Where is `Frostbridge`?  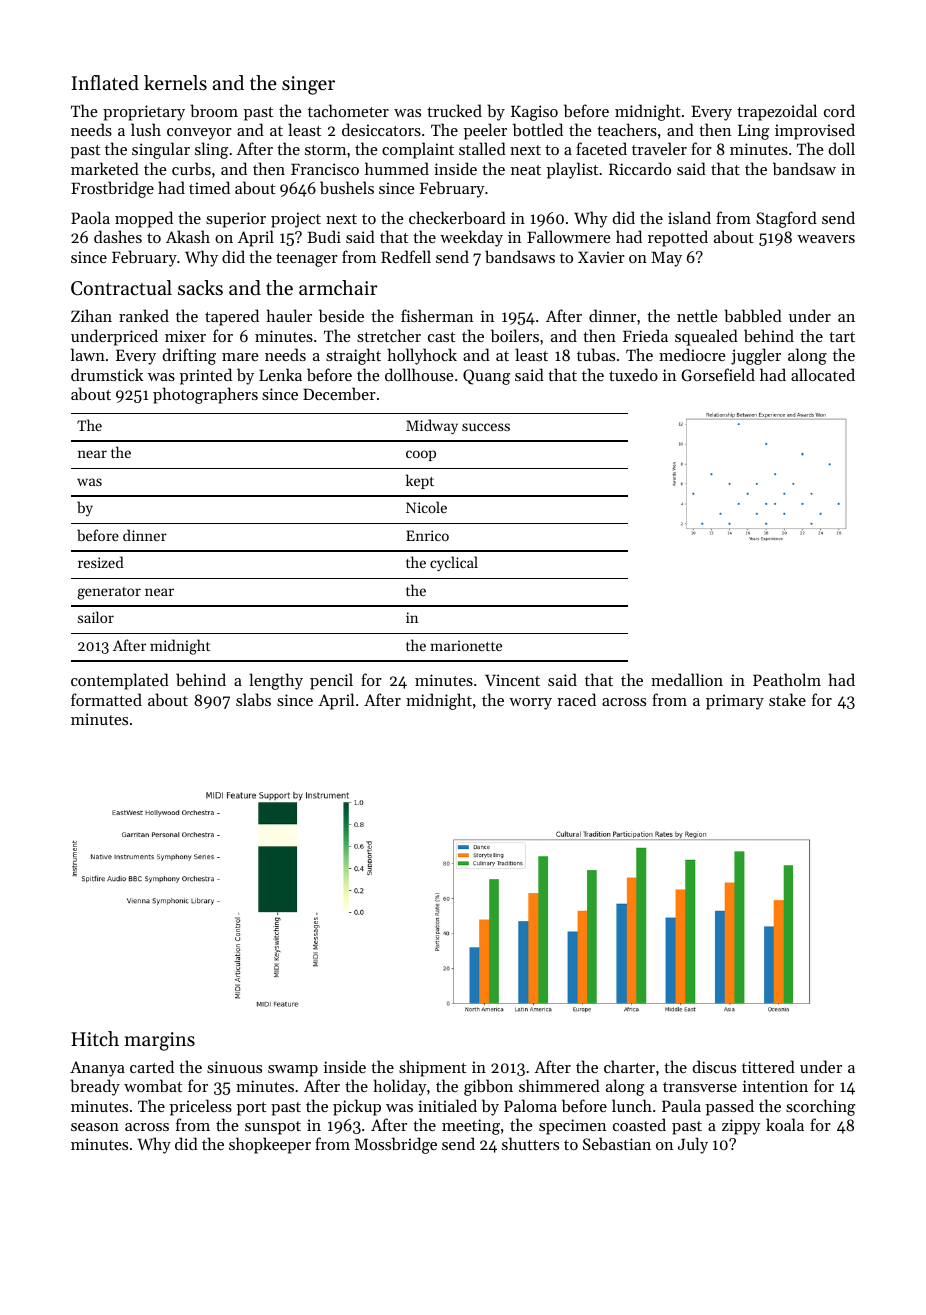
Frostbridge is located at coordinates (112, 189).
